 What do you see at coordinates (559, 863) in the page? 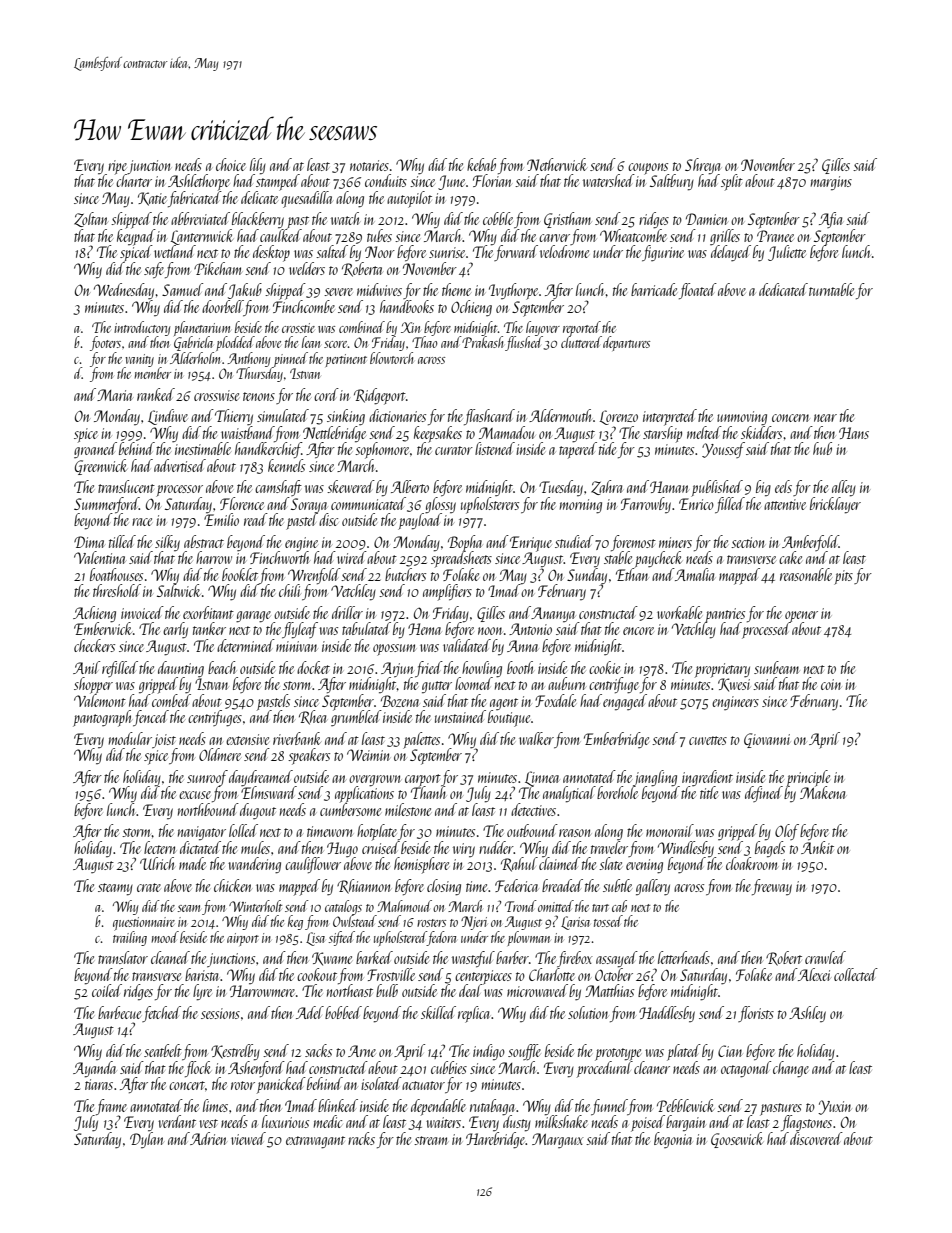
I see `claimed` at bounding box center [559, 863].
